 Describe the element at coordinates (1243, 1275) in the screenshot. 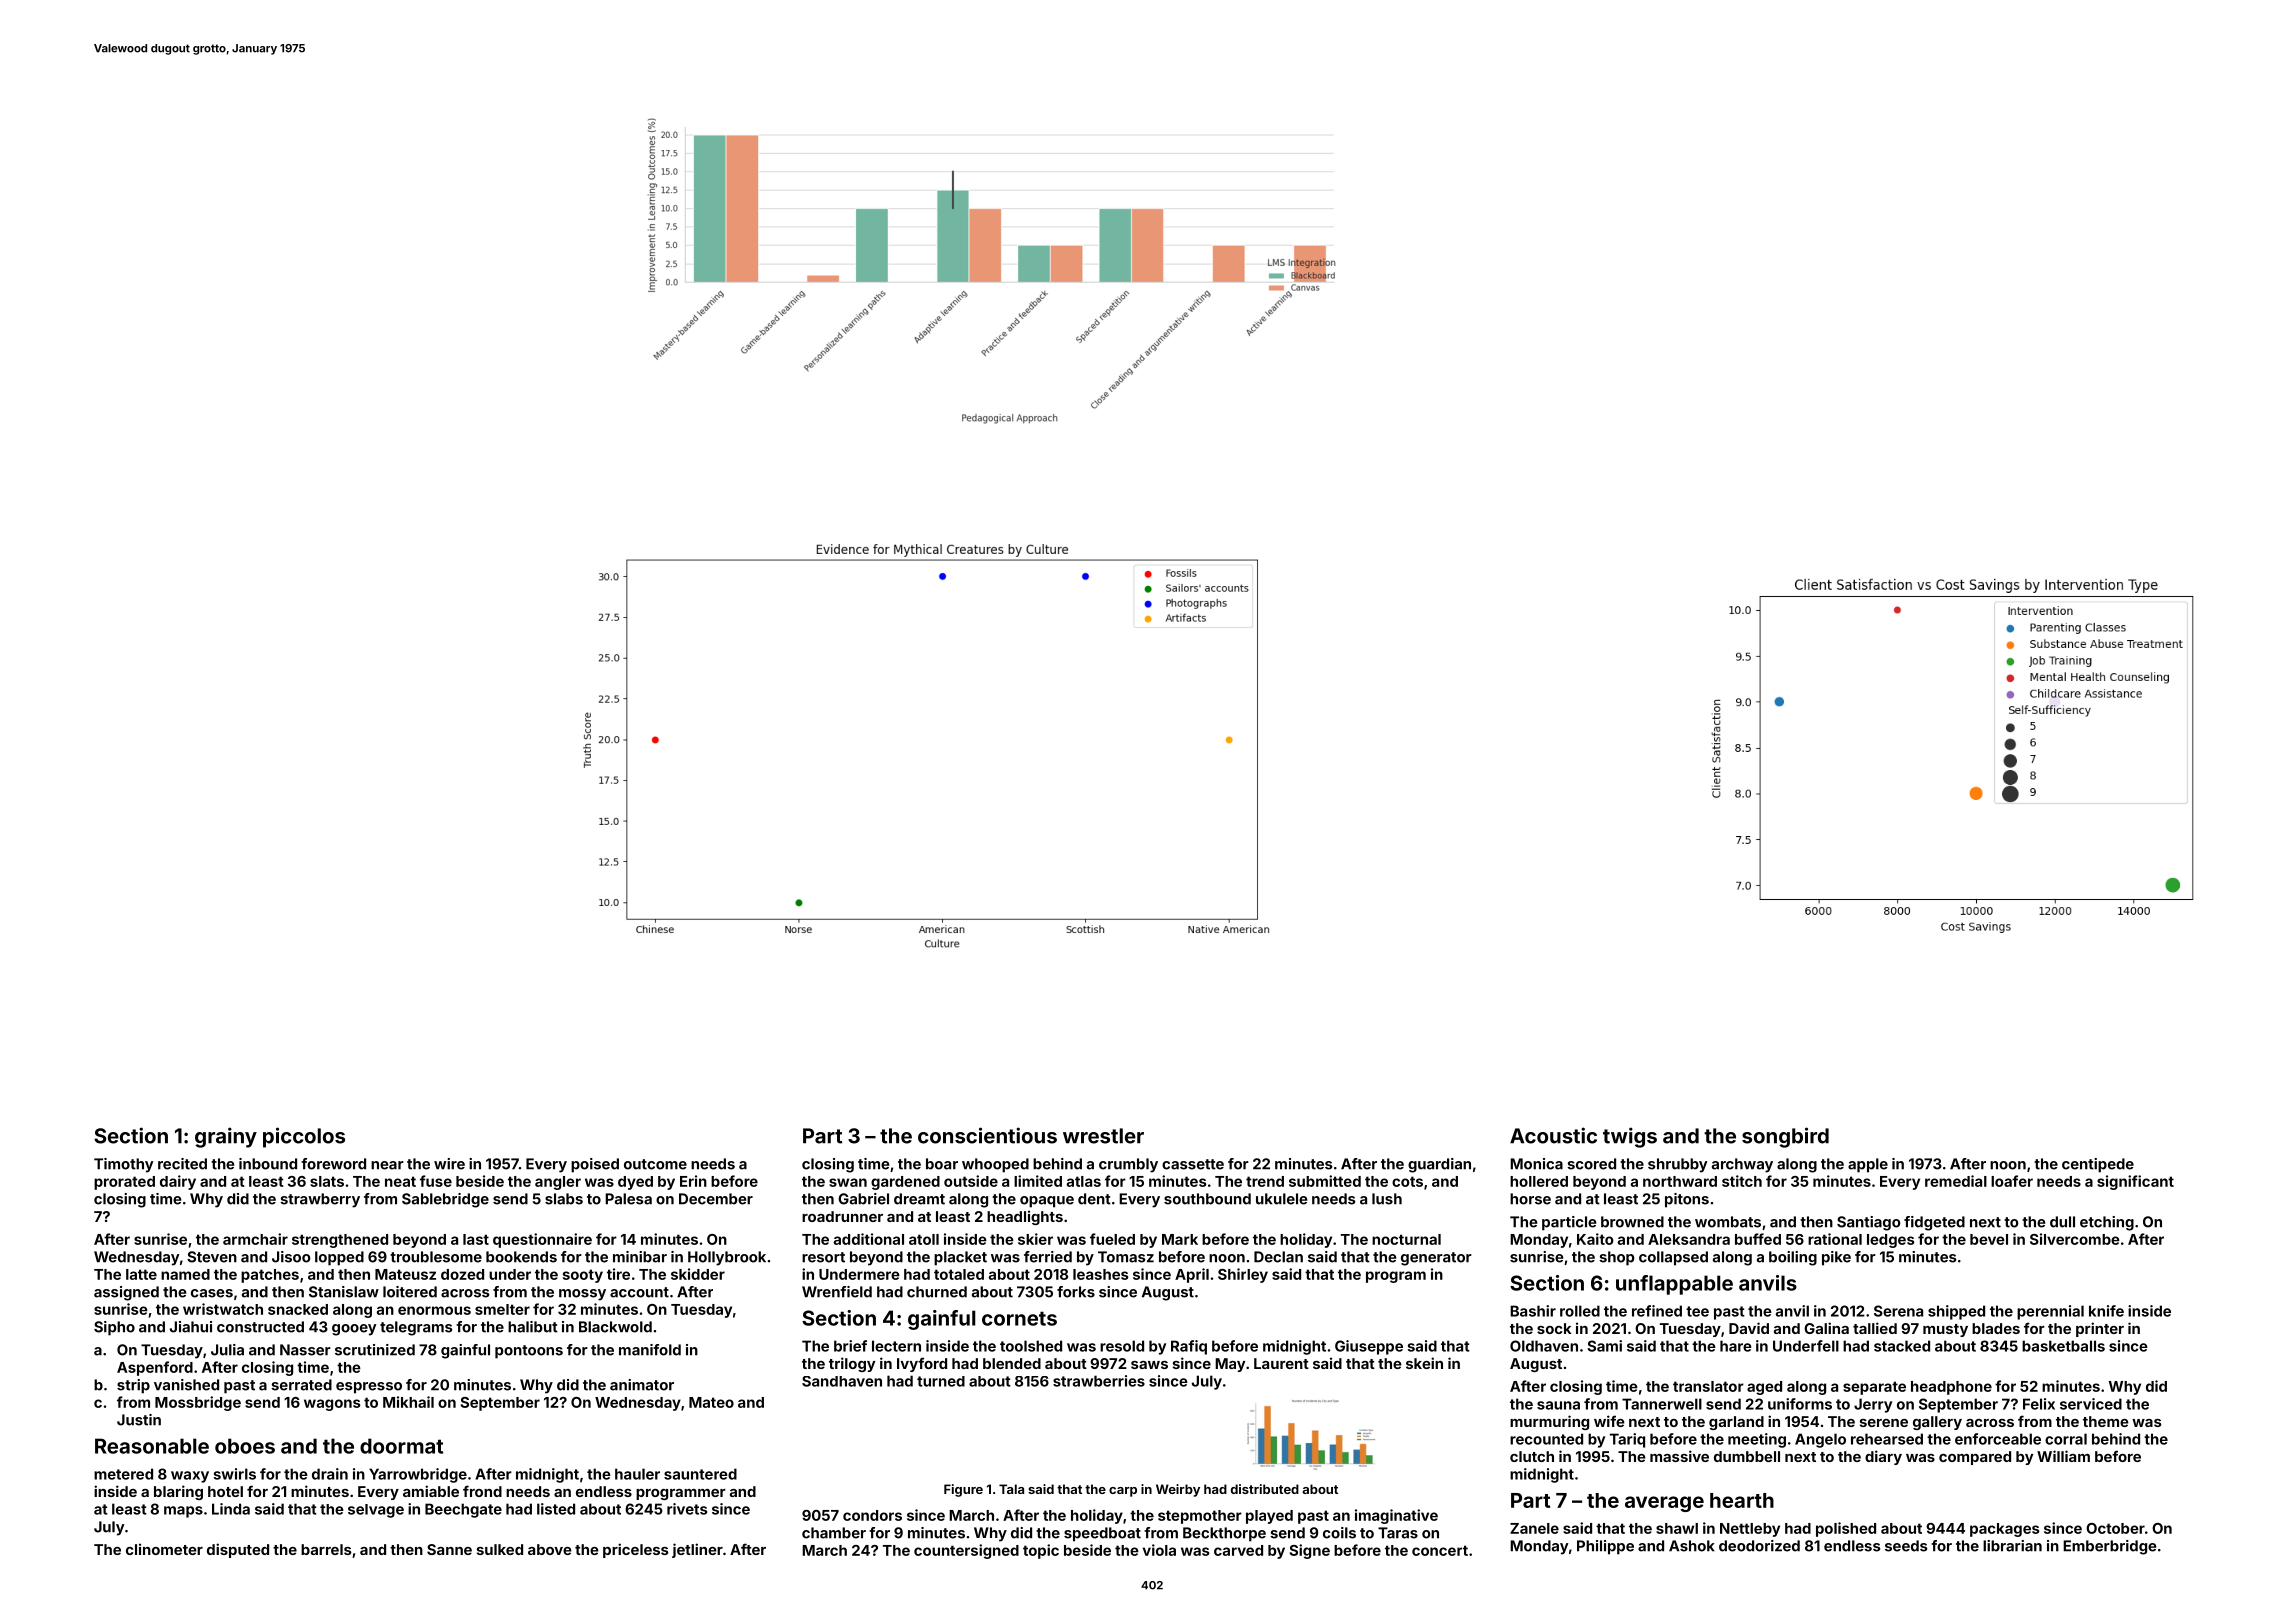

I see `Shirley` at that location.
